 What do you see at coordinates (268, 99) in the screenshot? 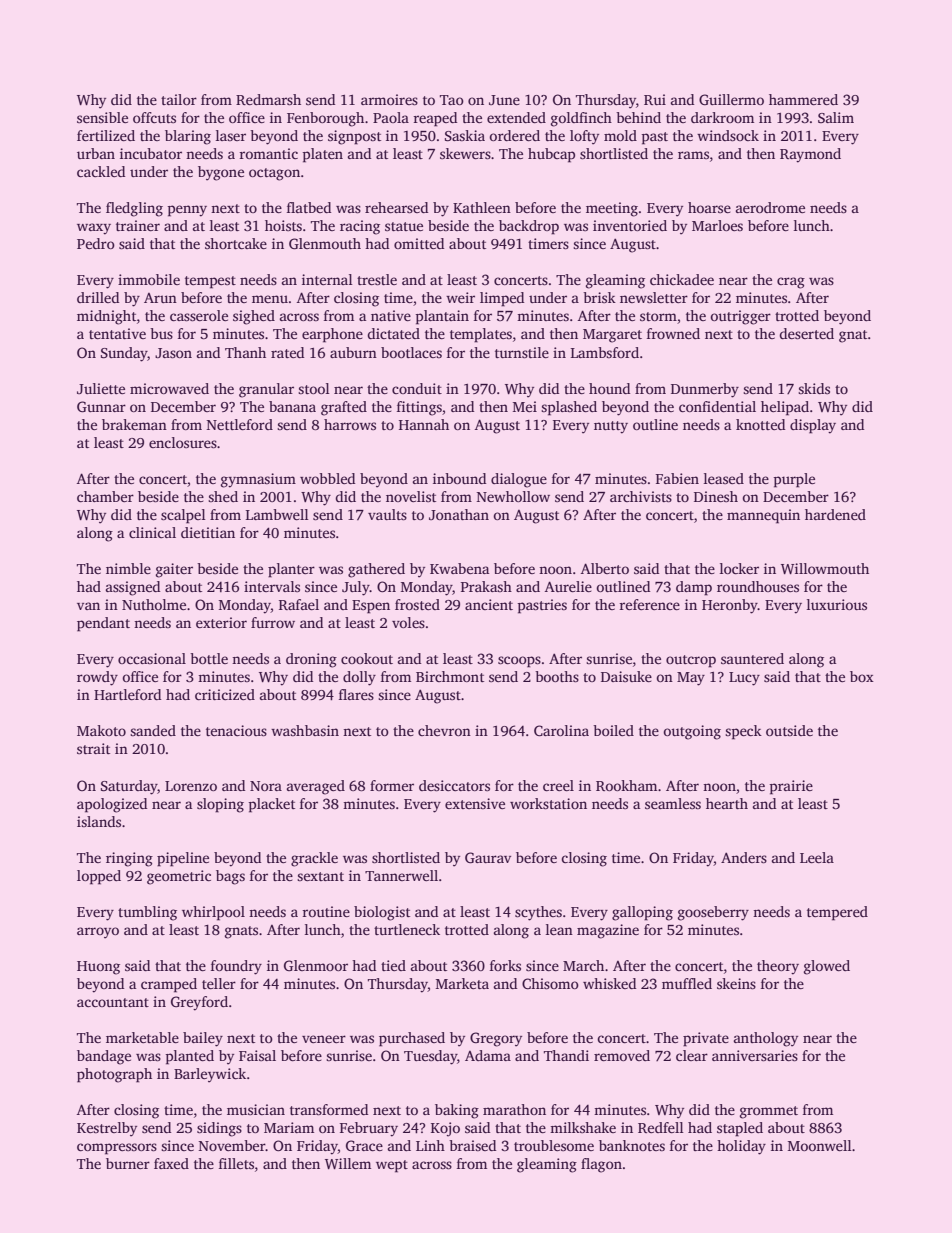
I see `Redmarsh` at bounding box center [268, 99].
